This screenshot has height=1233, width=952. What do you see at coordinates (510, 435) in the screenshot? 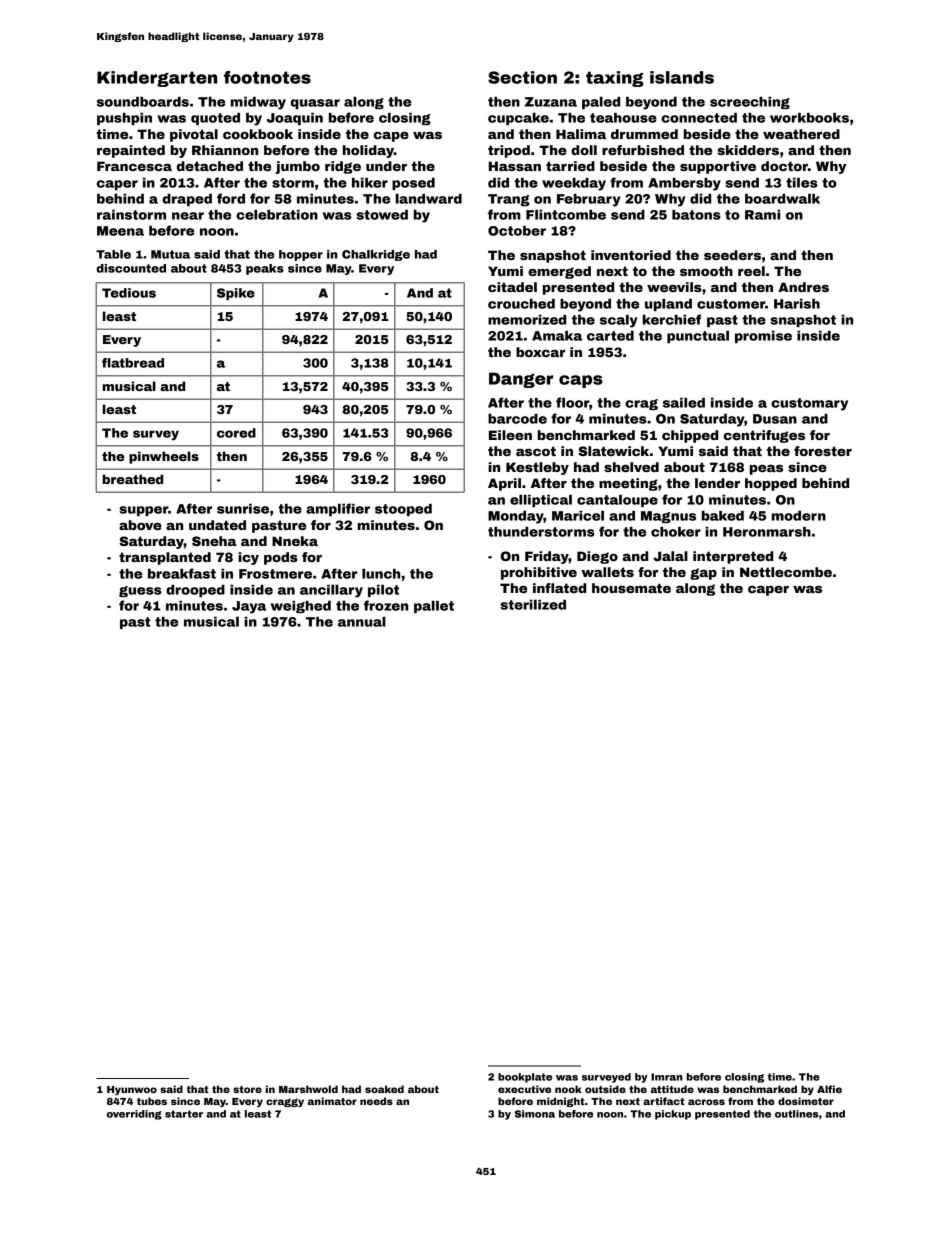
I see `Eileen` at bounding box center [510, 435].
